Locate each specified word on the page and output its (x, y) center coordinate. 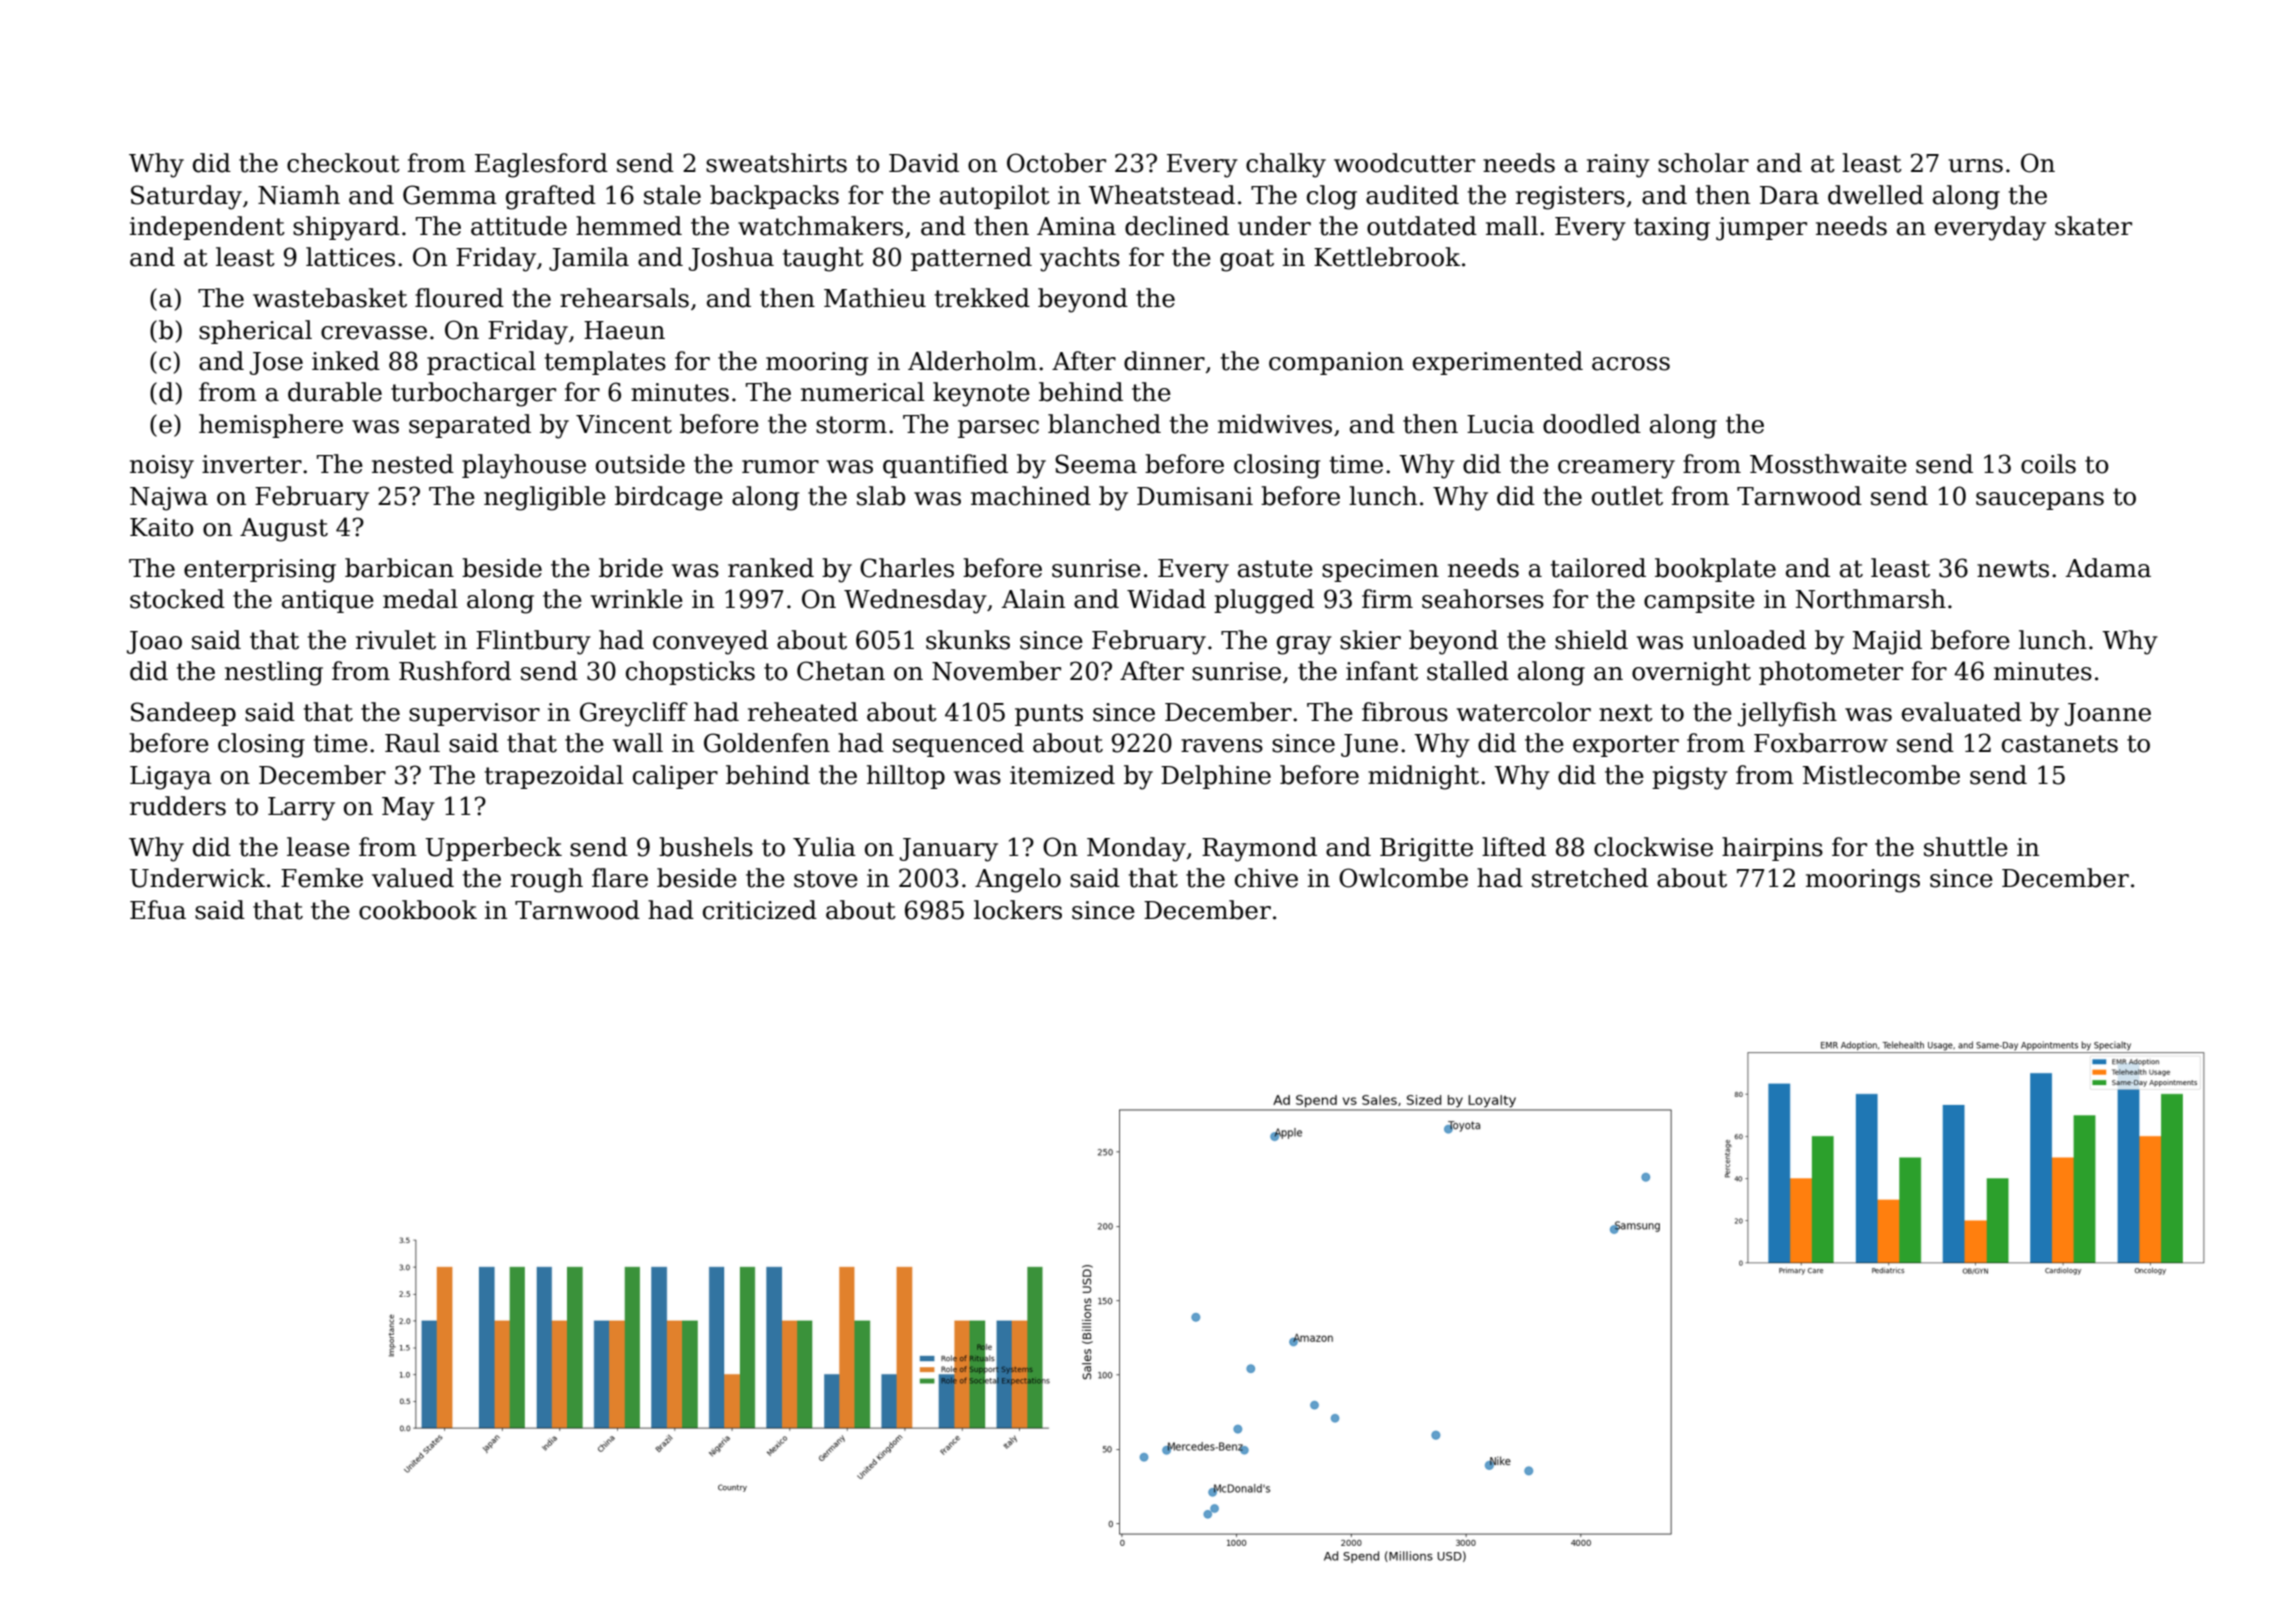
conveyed (710, 642)
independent (207, 228)
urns (1975, 166)
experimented (1498, 363)
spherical (255, 332)
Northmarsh (1871, 599)
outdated (1422, 226)
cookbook (418, 910)
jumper (1761, 229)
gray (1304, 645)
